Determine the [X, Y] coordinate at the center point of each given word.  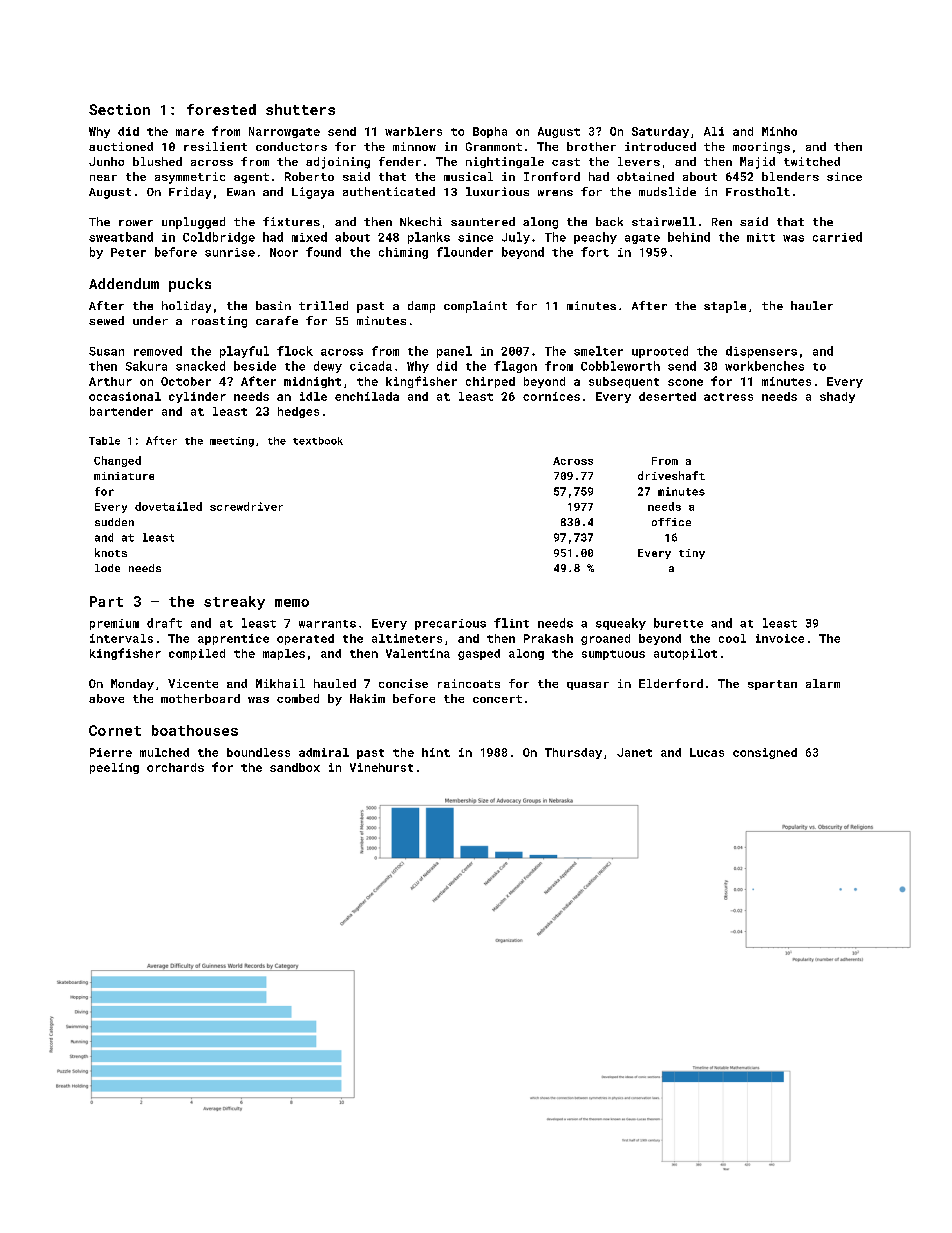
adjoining [338, 163]
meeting [232, 442]
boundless [258, 752]
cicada [371, 366]
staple [725, 307]
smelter [598, 351]
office [671, 522]
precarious [450, 624]
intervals [121, 638]
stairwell [664, 221]
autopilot [685, 654]
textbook [318, 441]
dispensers [761, 352]
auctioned [121, 146]
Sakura [146, 366]
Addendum [124, 283]
